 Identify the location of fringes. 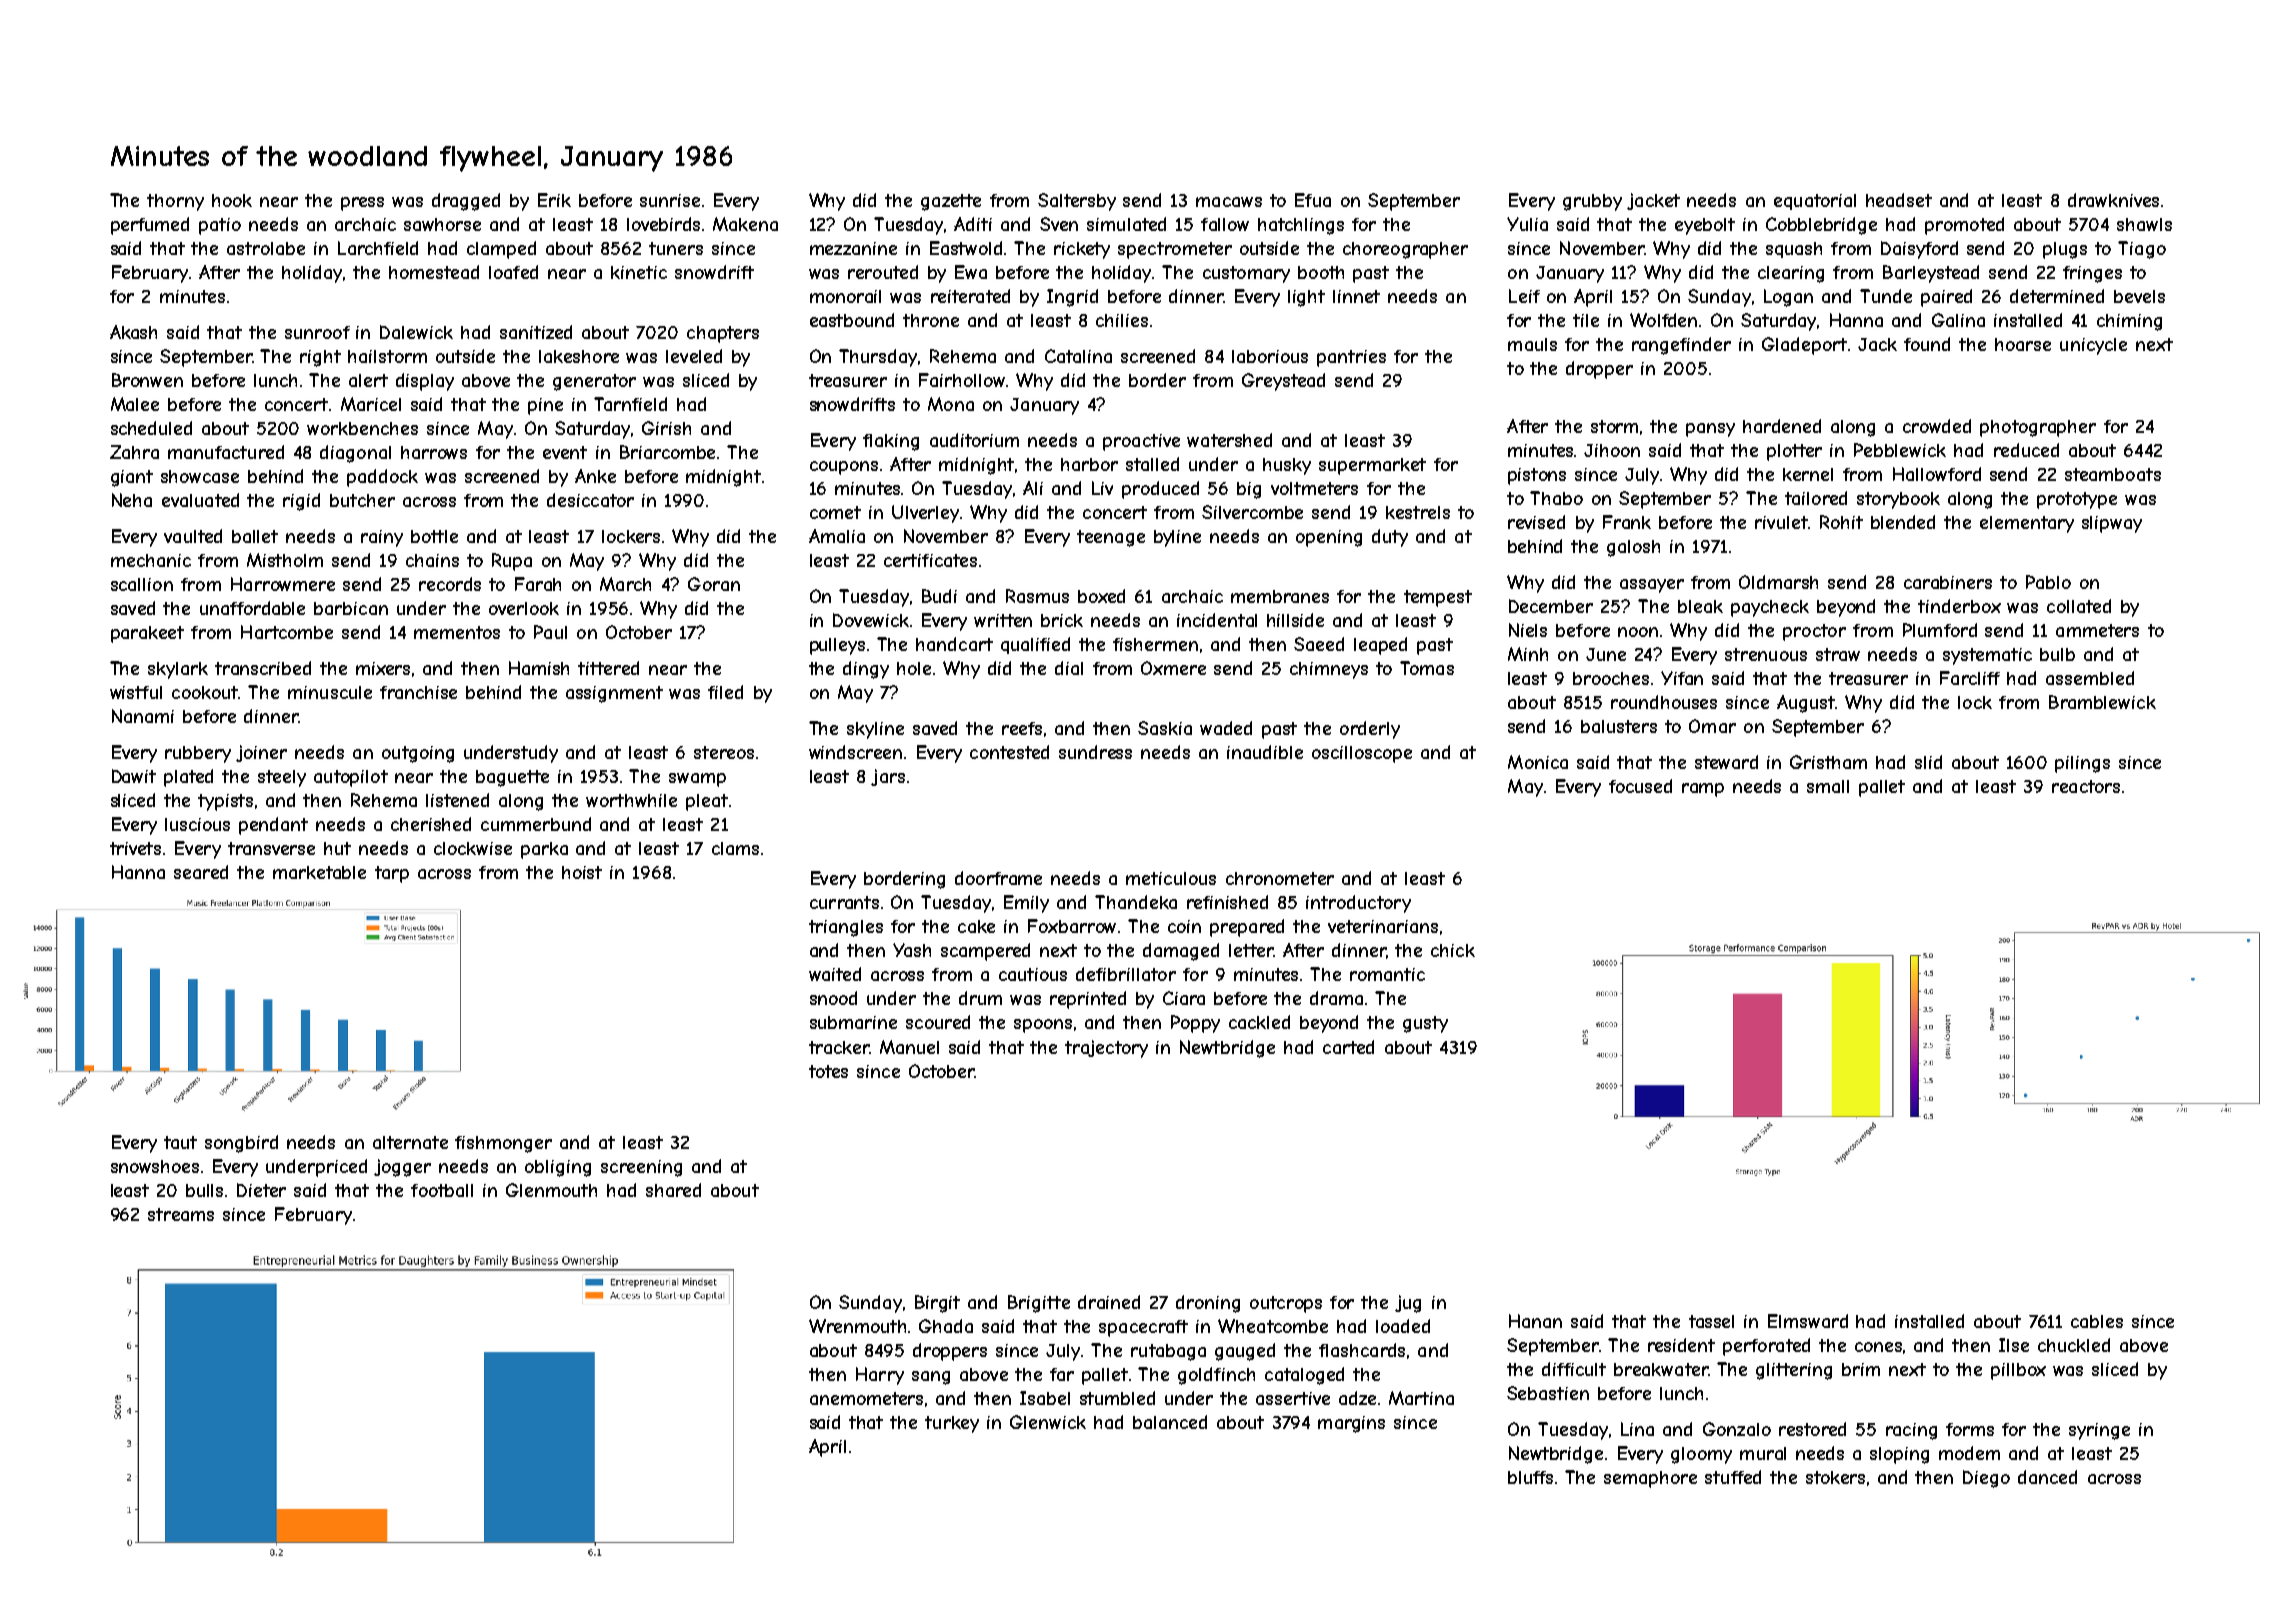
(2092, 274).
